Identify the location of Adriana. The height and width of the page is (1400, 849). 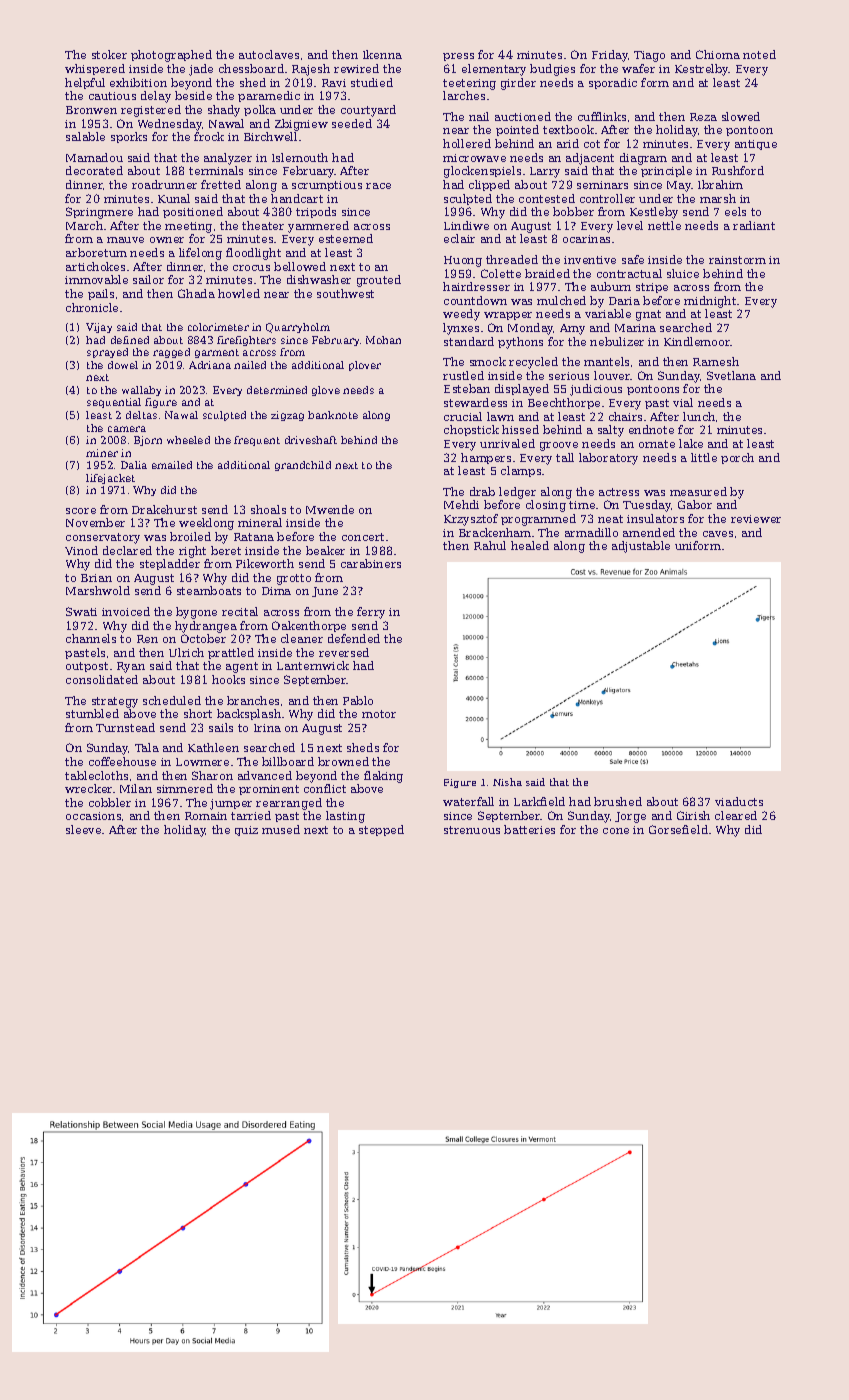
(210, 365).
